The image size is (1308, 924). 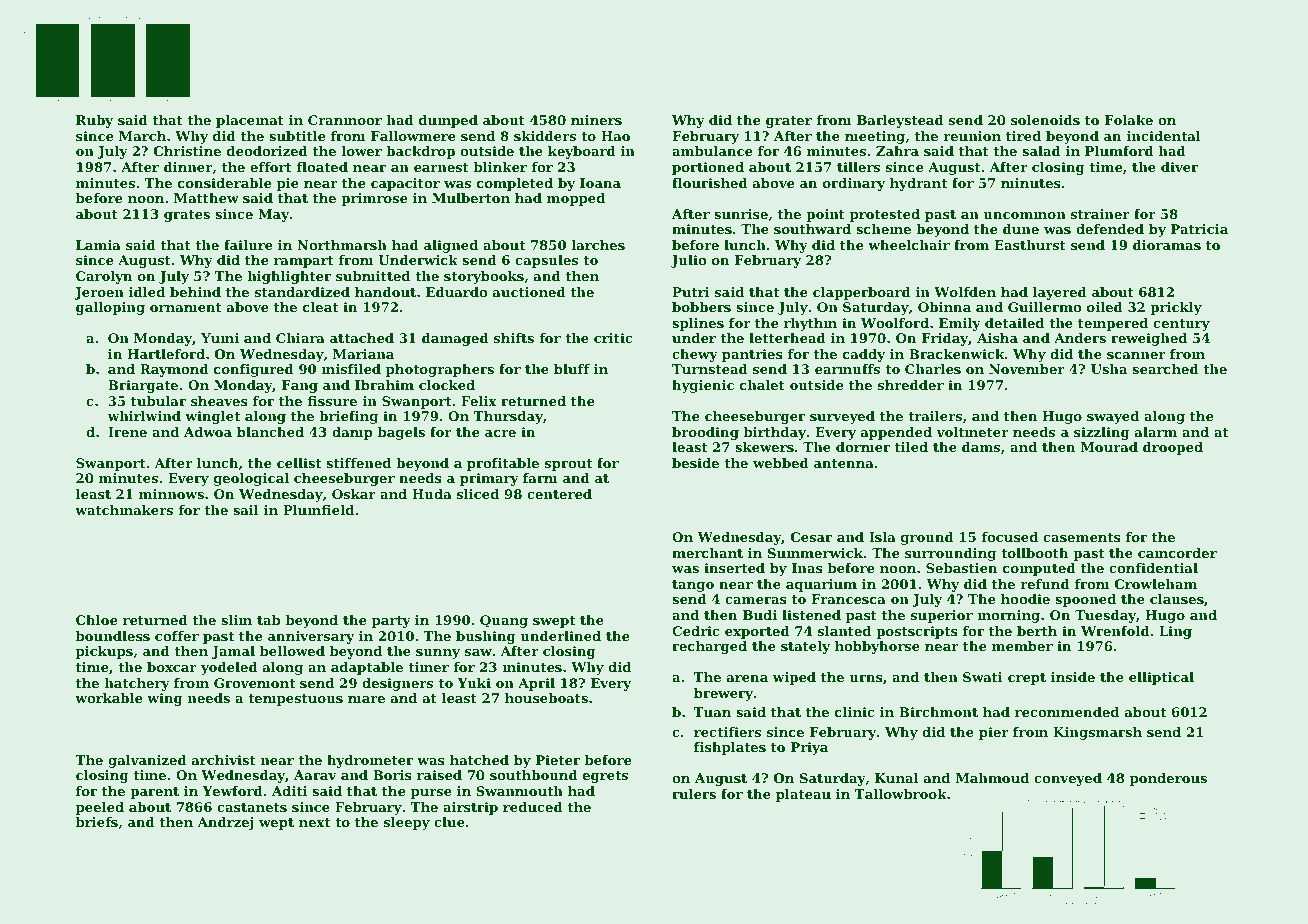 What do you see at coordinates (707, 553) in the page?
I see `merchant` at bounding box center [707, 553].
